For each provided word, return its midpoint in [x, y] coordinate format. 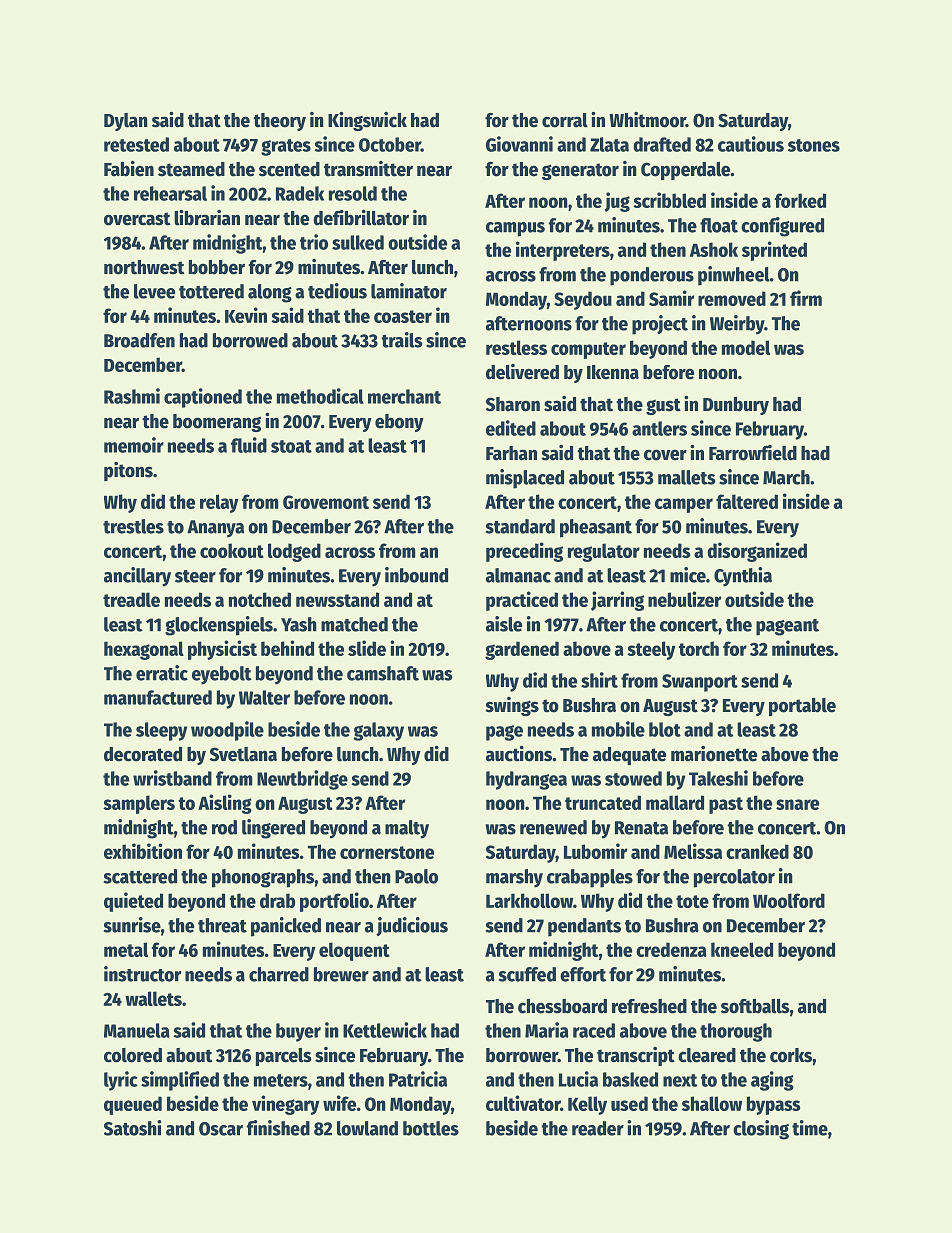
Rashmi [132, 396]
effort [583, 974]
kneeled [742, 949]
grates [286, 147]
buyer [298, 1032]
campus [515, 229]
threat [222, 925]
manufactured [158, 697]
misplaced [525, 479]
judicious [412, 926]
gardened [522, 650]
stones [814, 145]
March [786, 477]
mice [688, 575]
